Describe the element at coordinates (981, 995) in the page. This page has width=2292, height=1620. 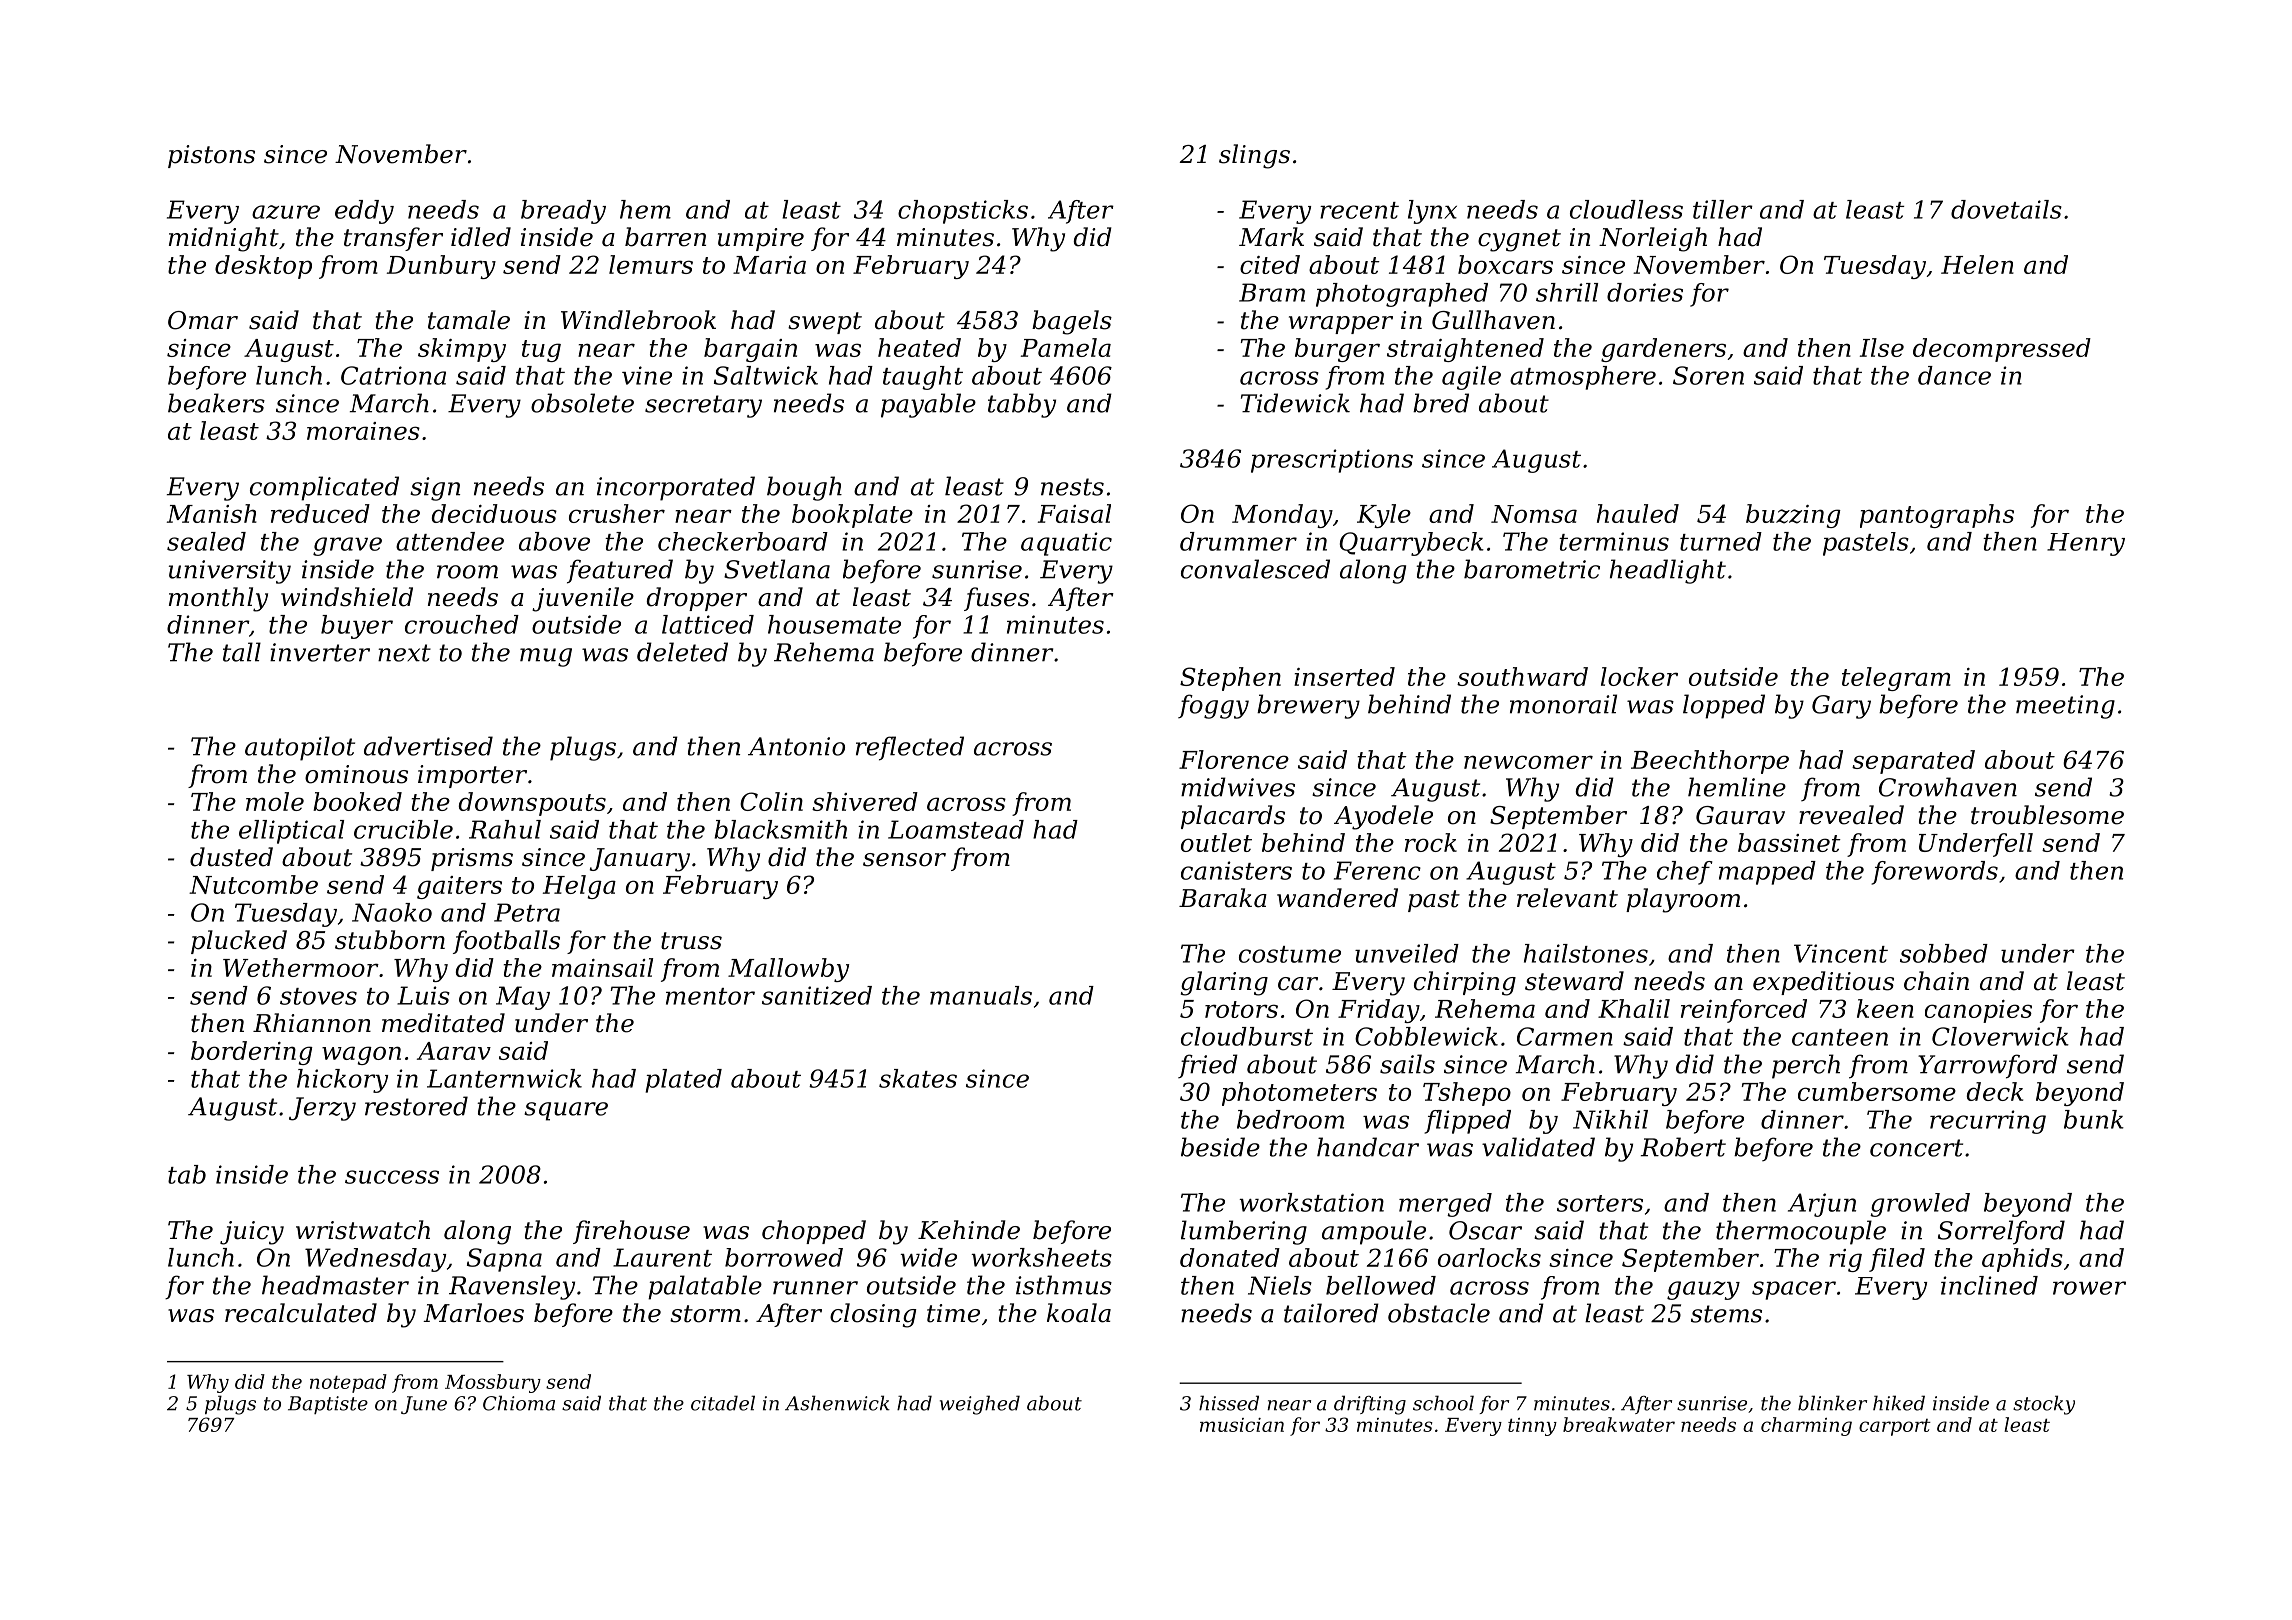
I see `manuals` at that location.
